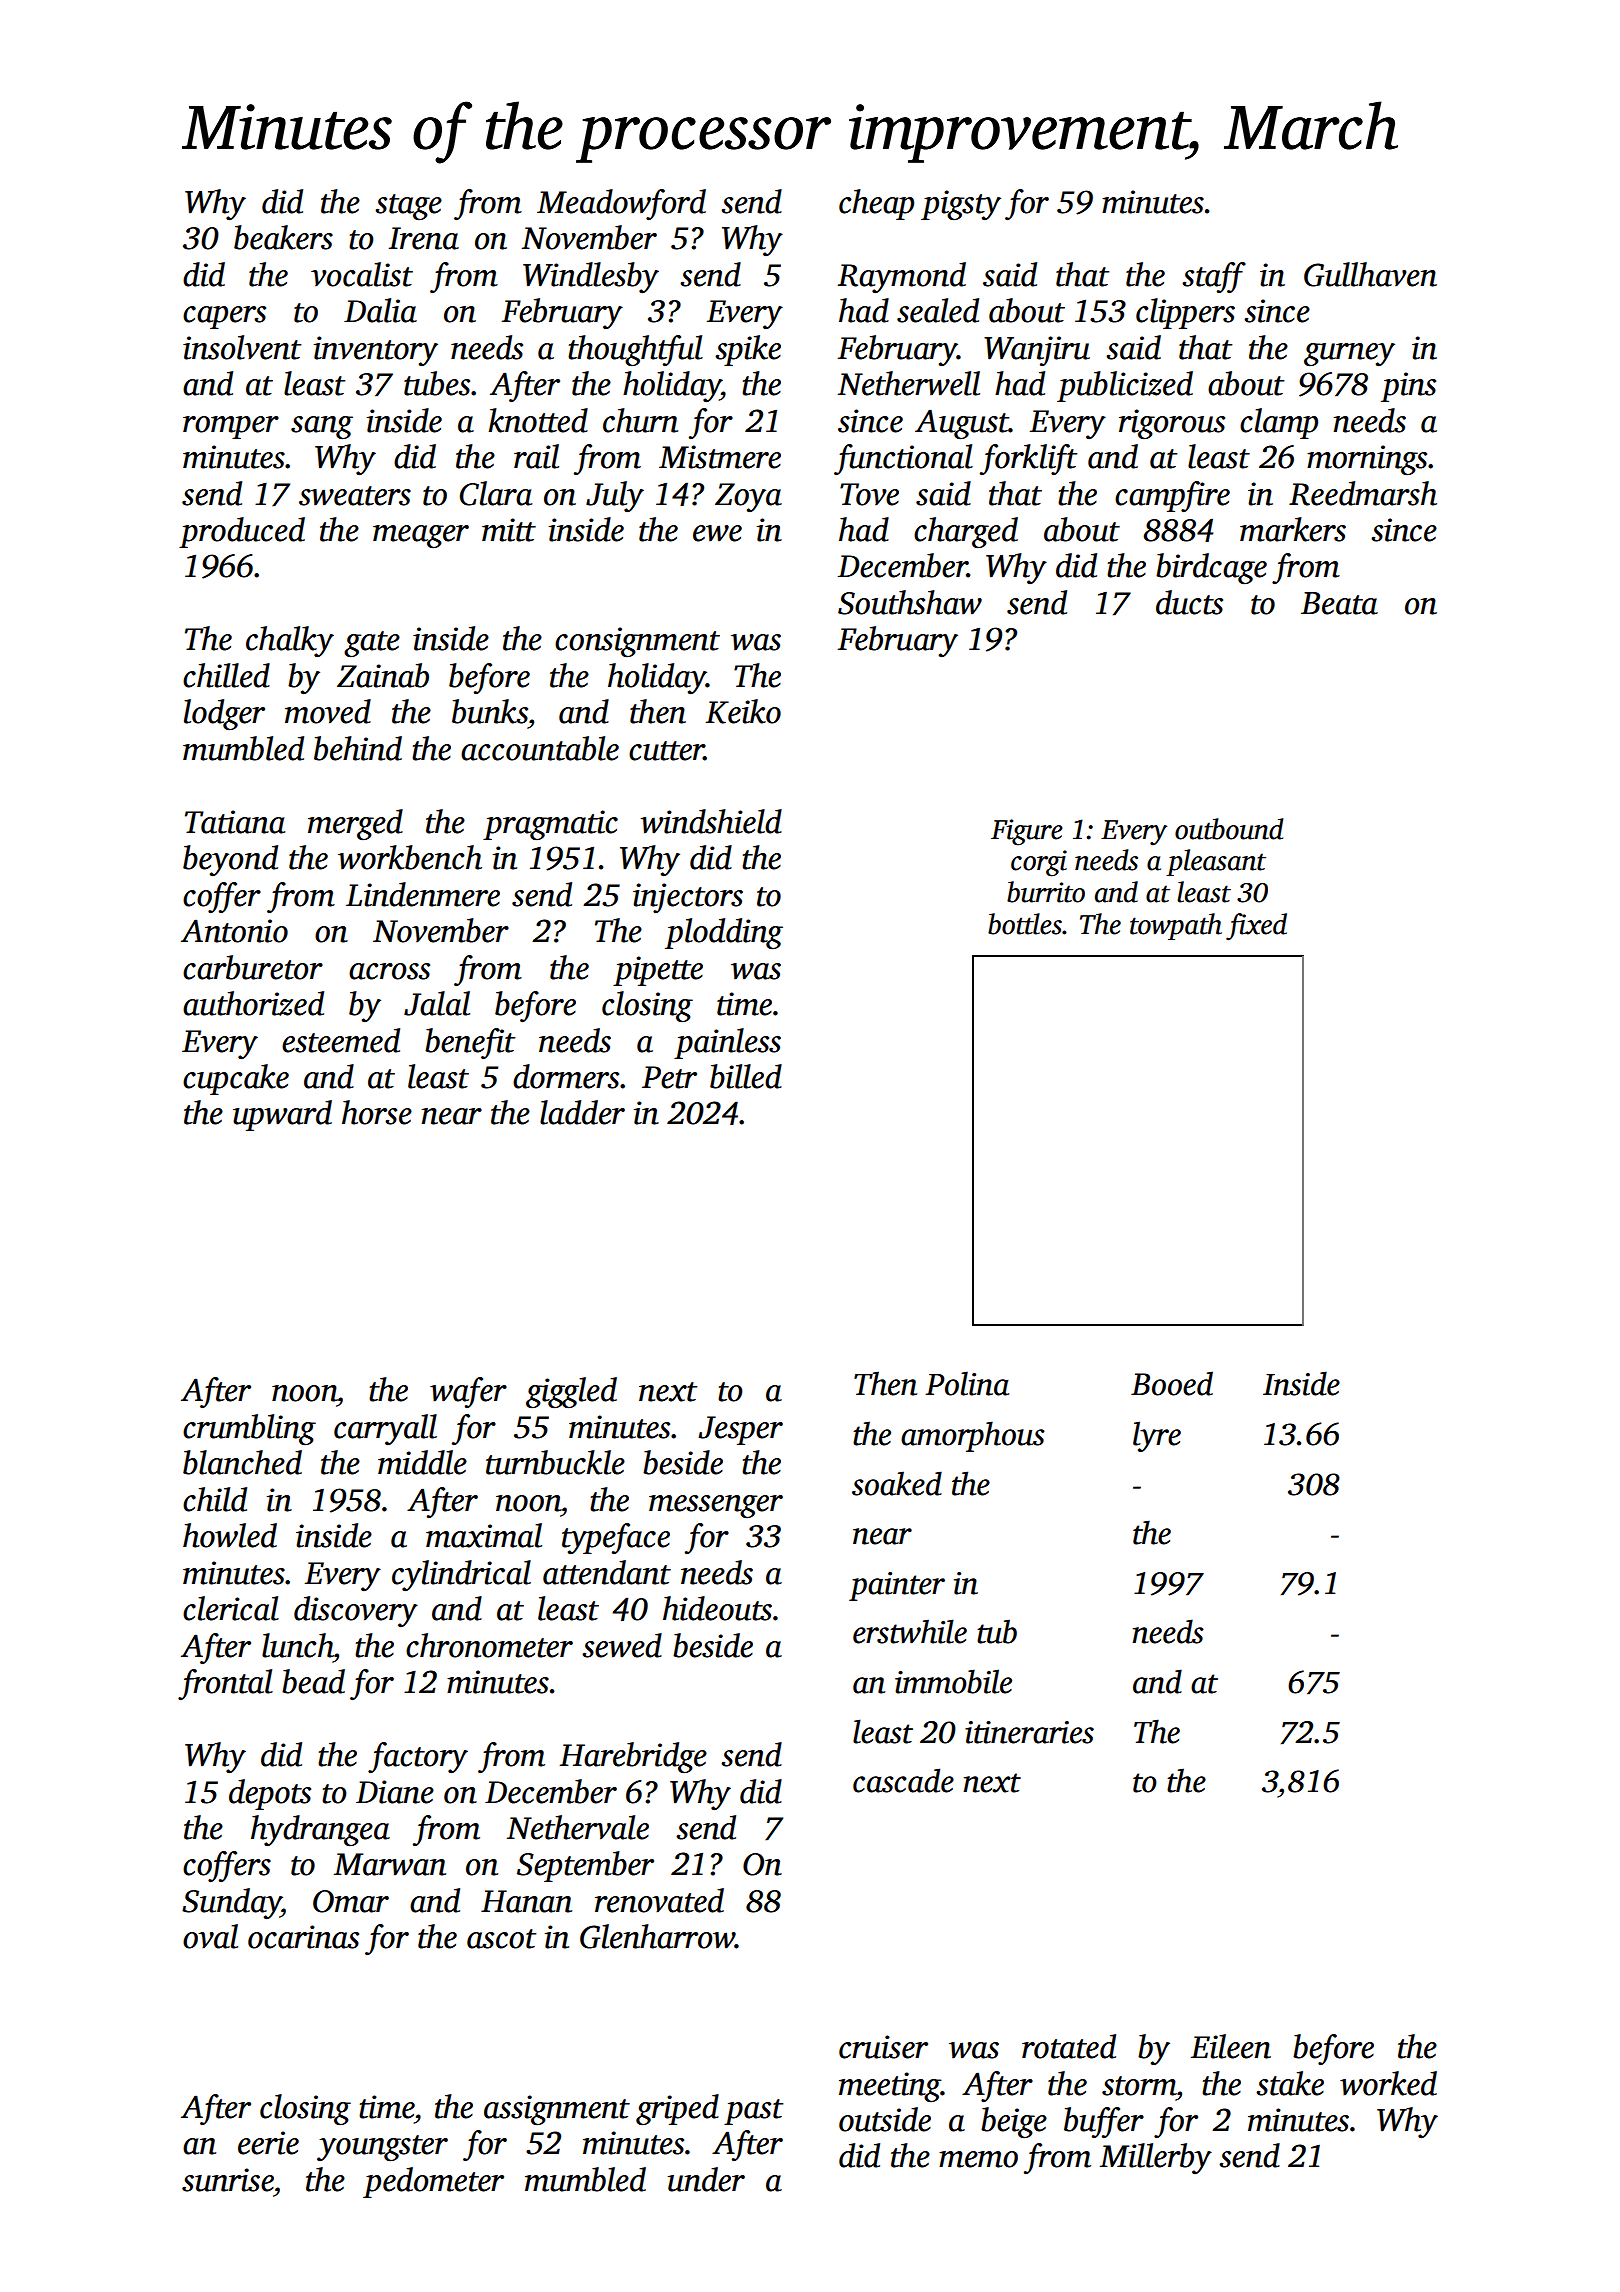  What do you see at coordinates (489, 1645) in the screenshot?
I see `chronometer` at bounding box center [489, 1645].
